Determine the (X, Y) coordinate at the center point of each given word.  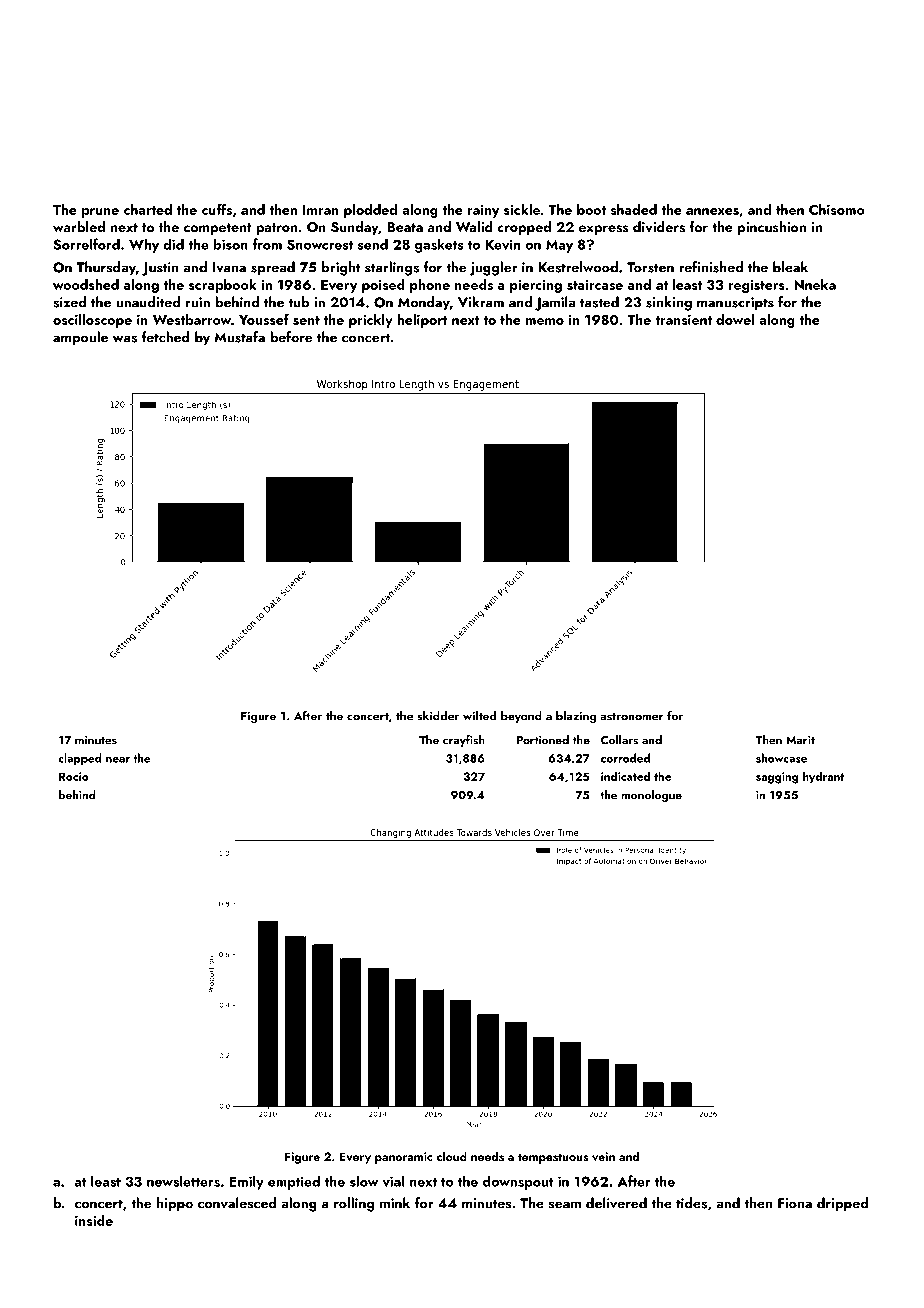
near (118, 760)
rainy (483, 211)
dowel (735, 319)
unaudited (148, 302)
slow (364, 1181)
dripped (842, 1204)
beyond (521, 717)
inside (94, 1220)
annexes (712, 211)
